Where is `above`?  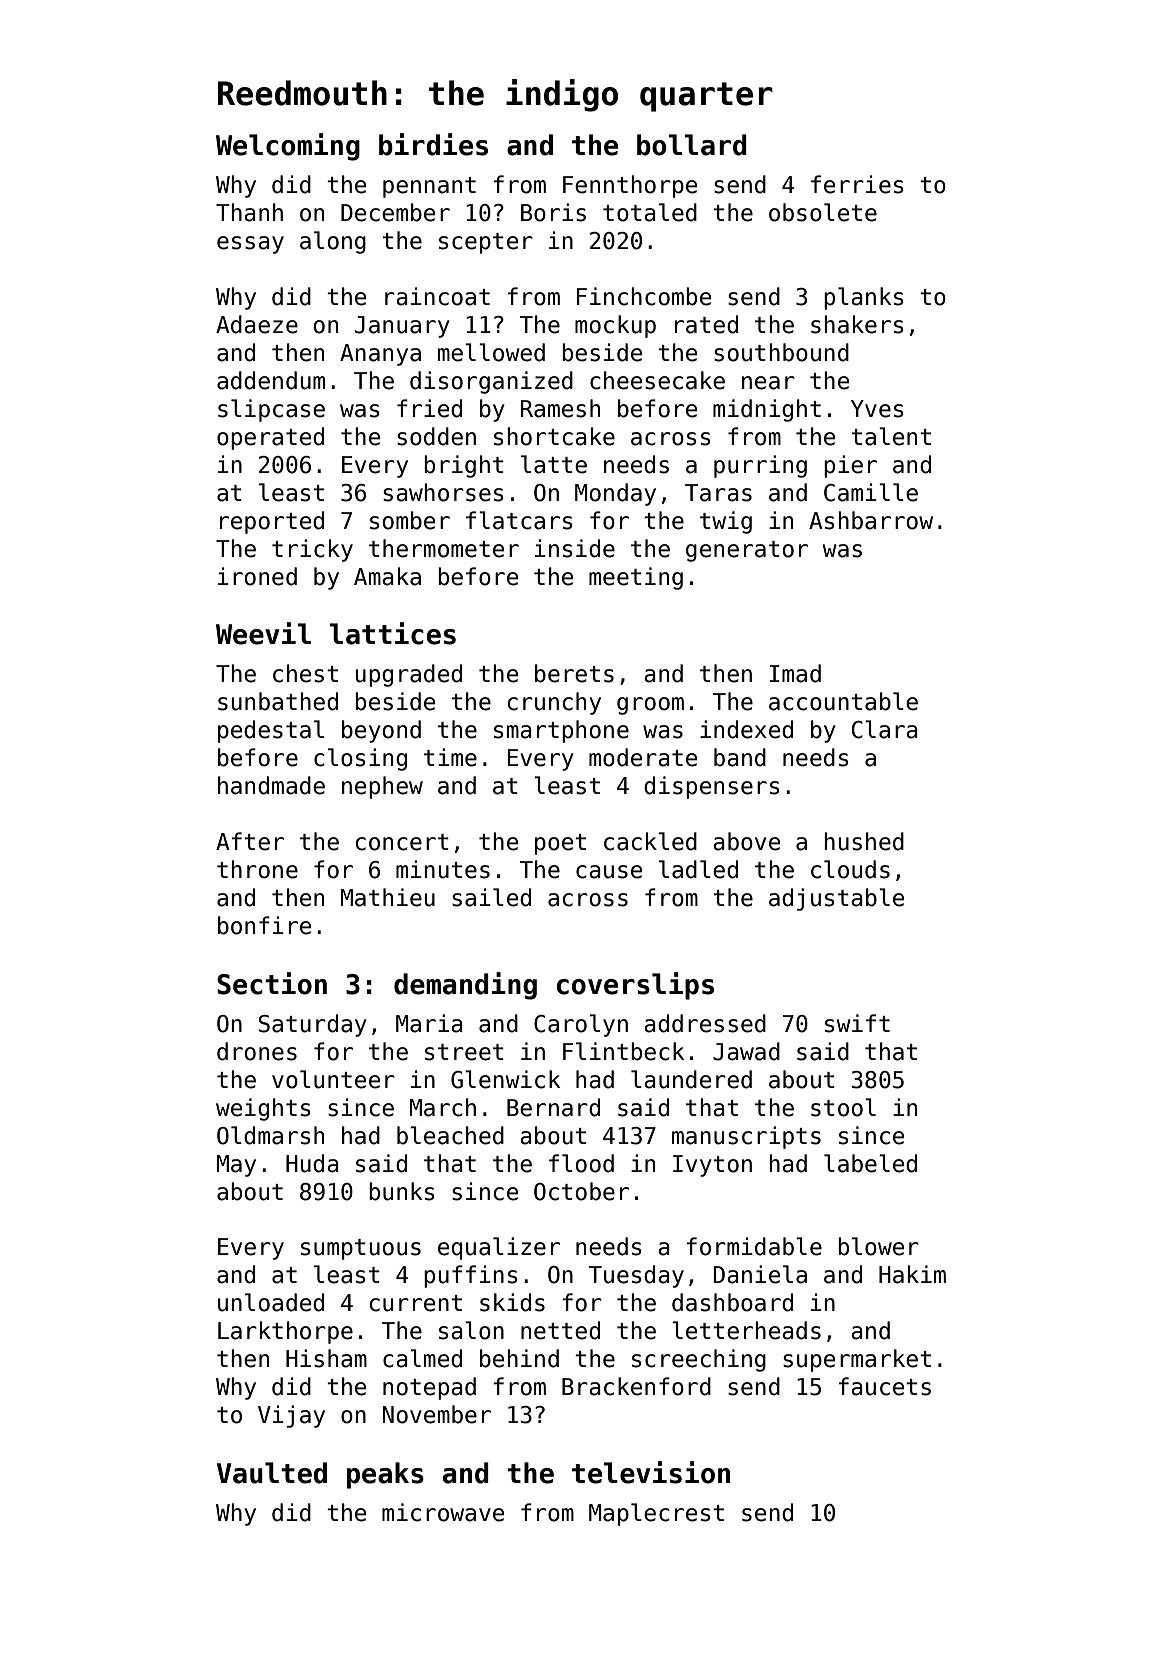
above is located at coordinates (746, 841).
